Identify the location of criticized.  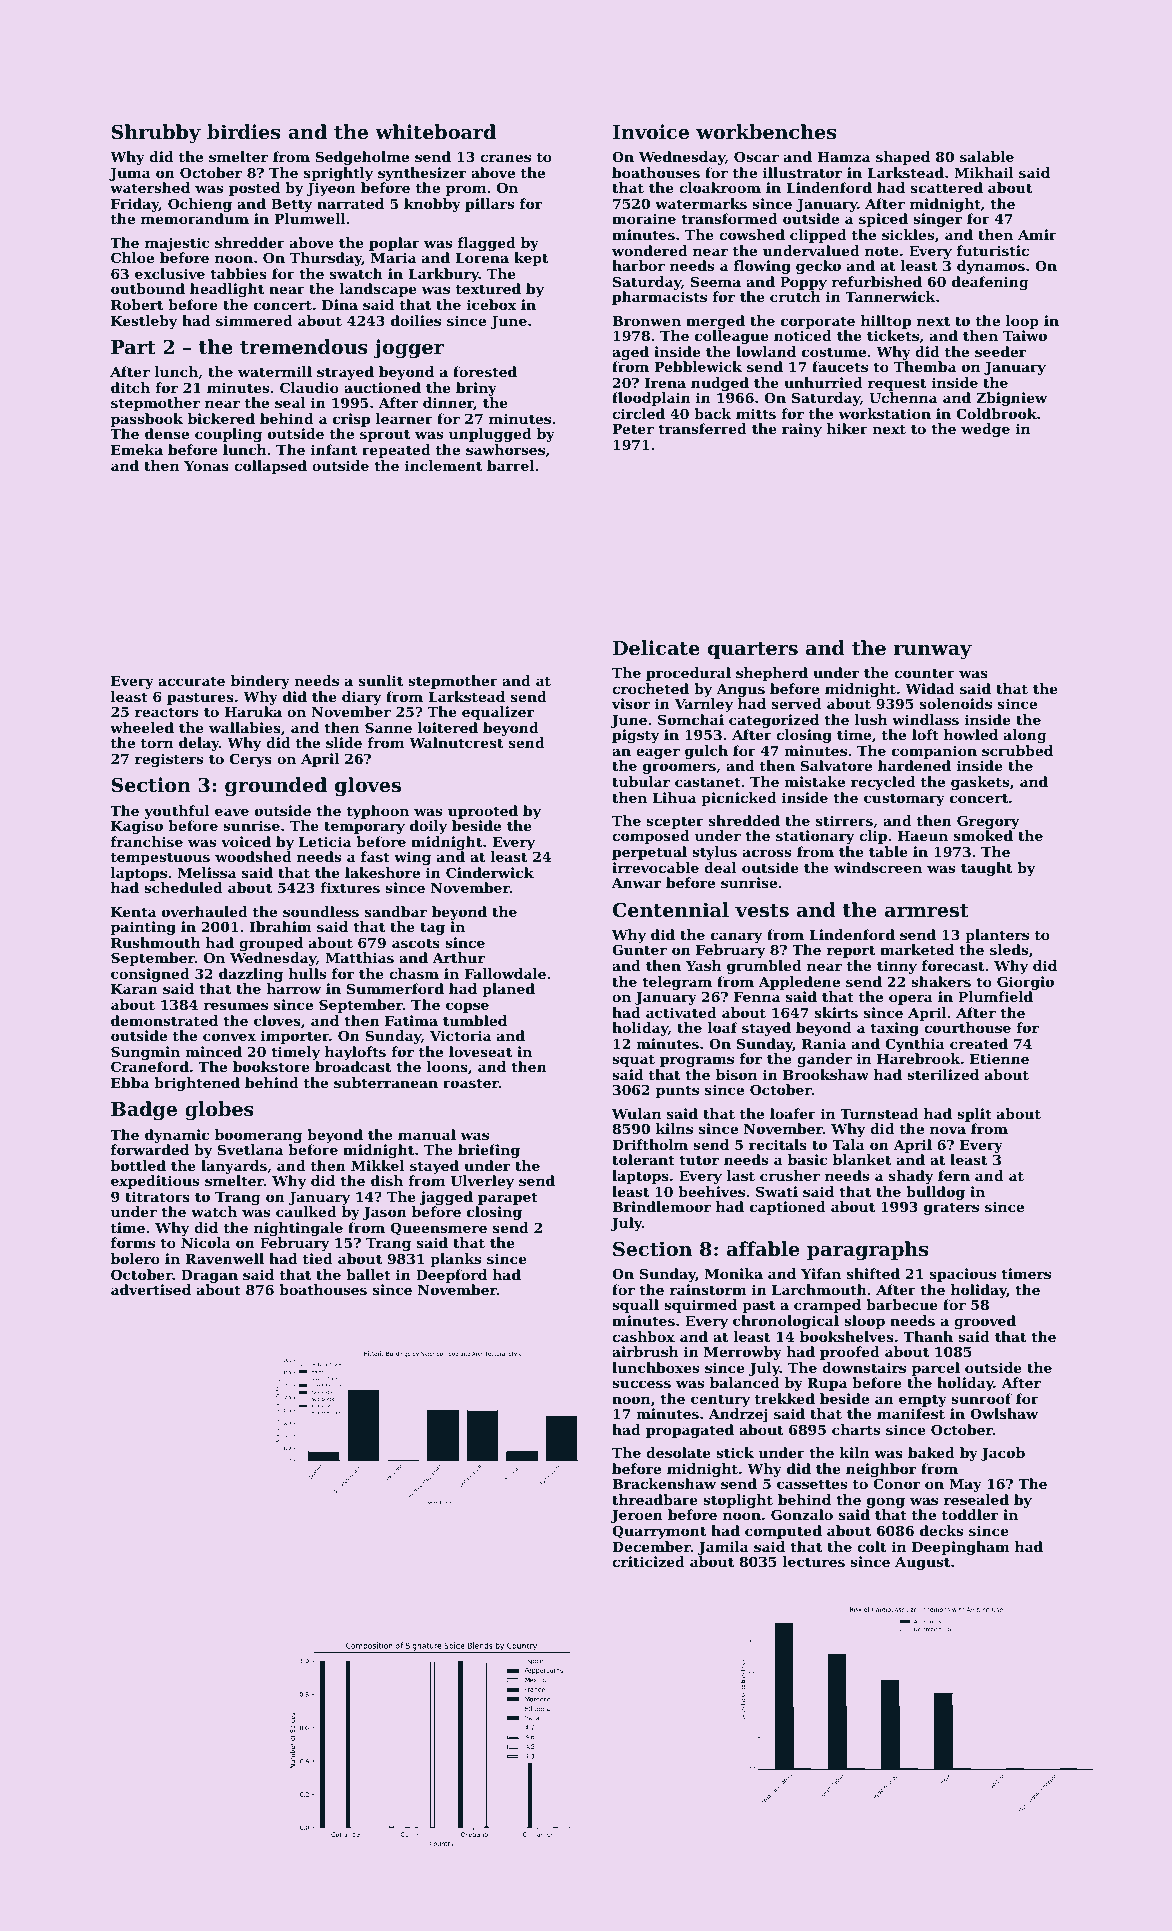
(648, 1561).
